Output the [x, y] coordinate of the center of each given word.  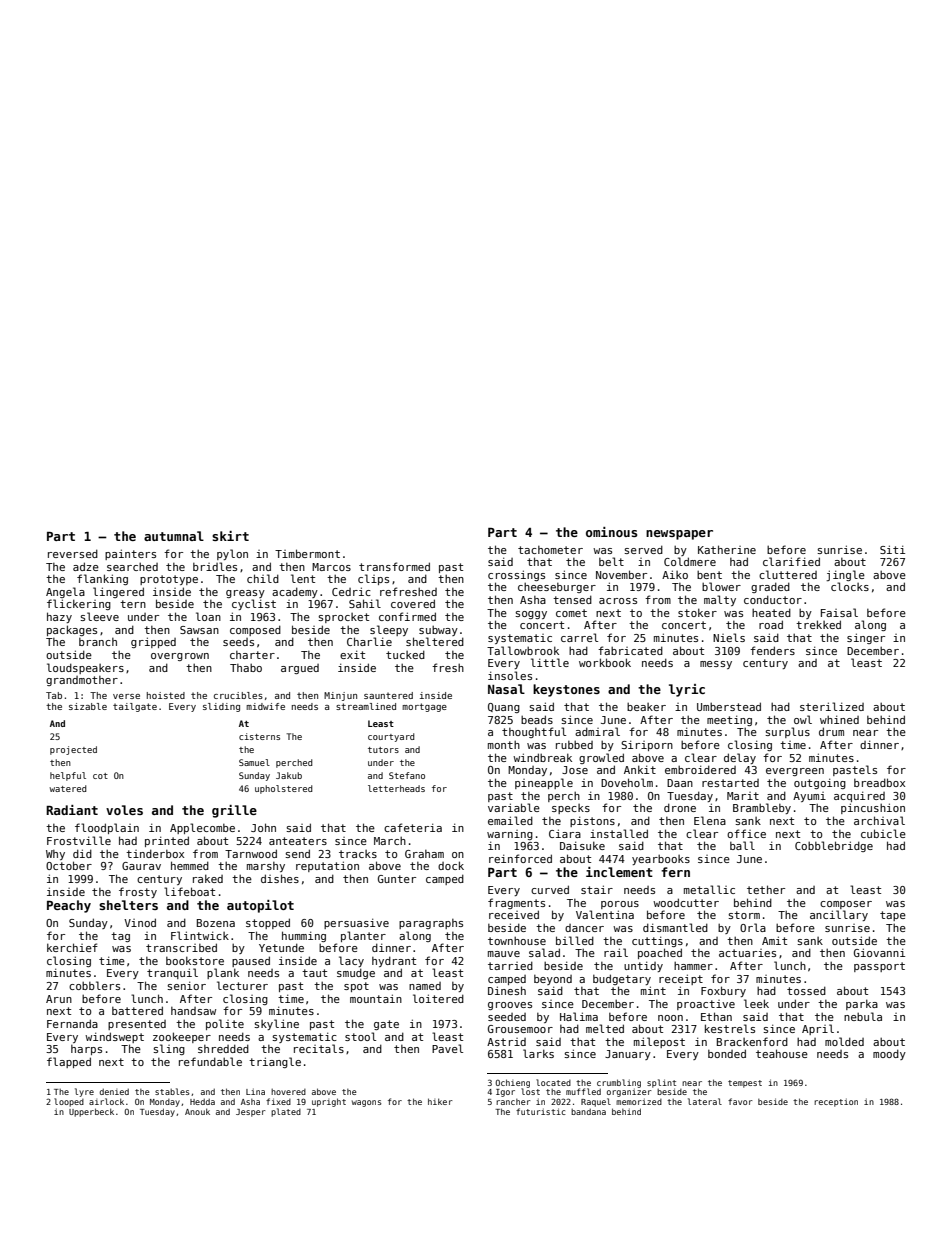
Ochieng [512, 1083]
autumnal [174, 536]
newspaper [679, 535]
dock [451, 865]
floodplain [107, 828]
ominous [611, 532]
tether [766, 889]
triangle [275, 1062]
